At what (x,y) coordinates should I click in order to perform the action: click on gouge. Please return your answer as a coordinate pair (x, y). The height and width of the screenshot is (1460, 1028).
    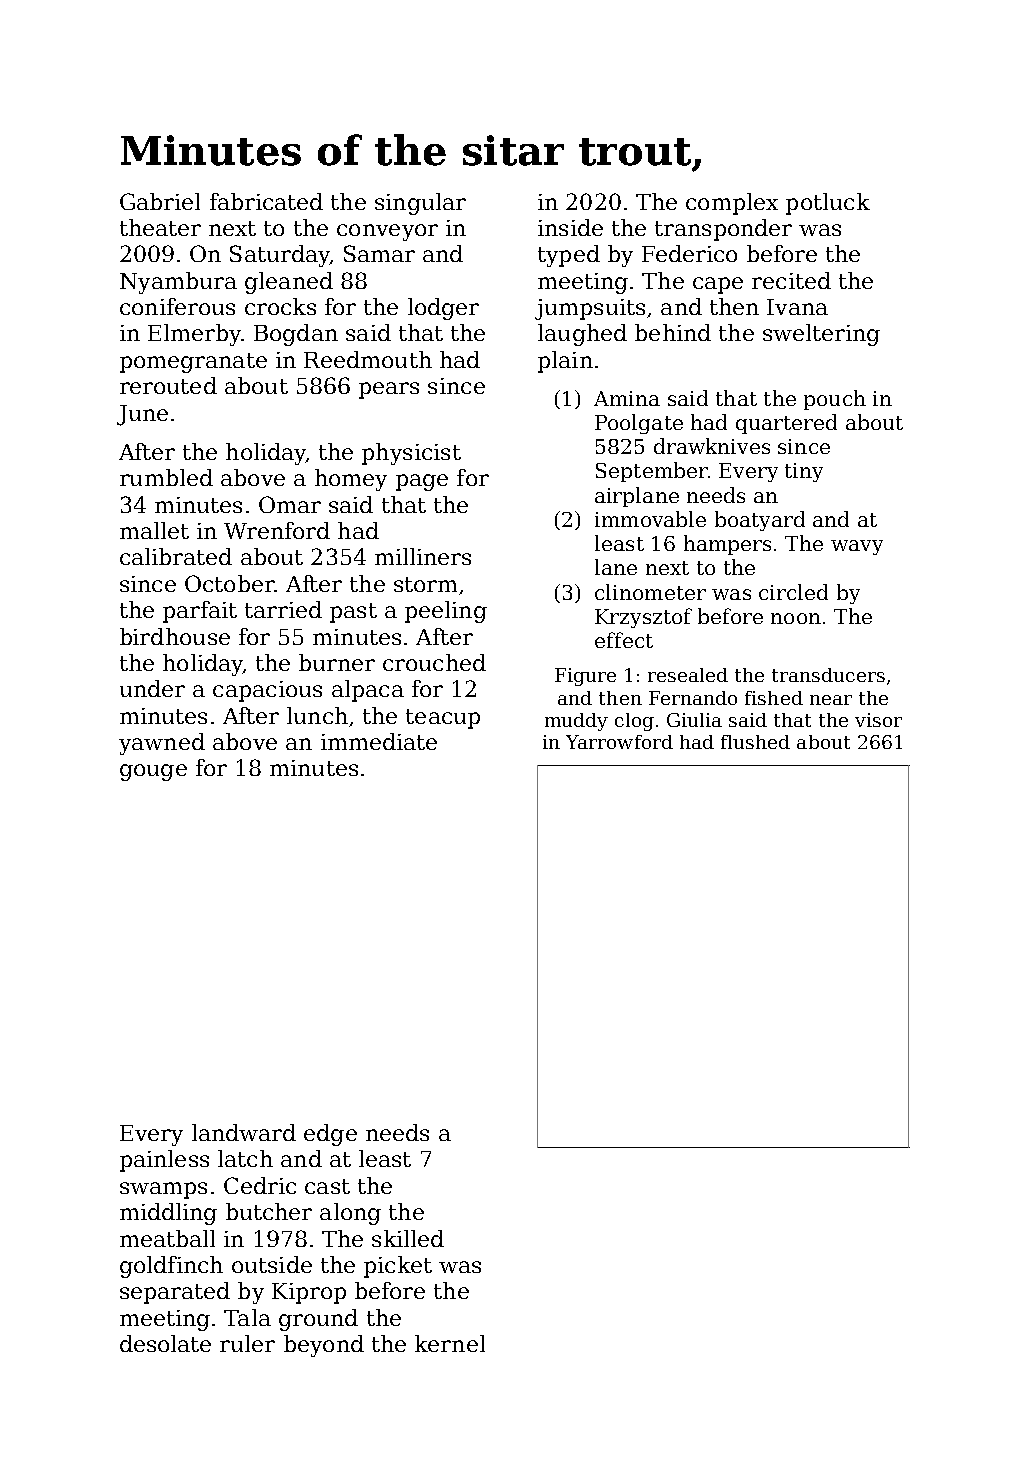
    Looking at the image, I should click on (153, 772).
